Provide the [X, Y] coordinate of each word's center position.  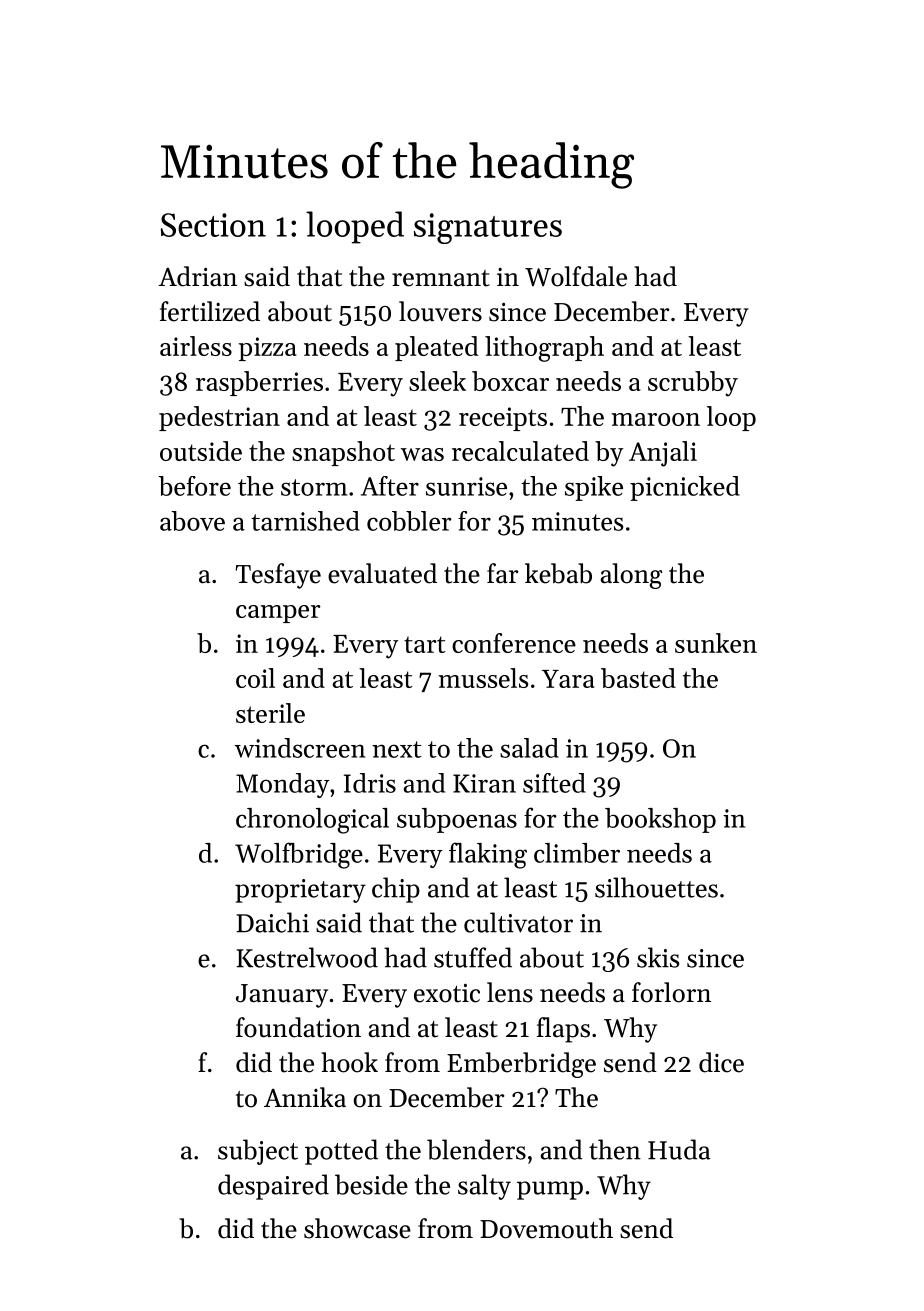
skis [658, 957]
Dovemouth [546, 1228]
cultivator [518, 922]
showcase [357, 1228]
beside [371, 1184]
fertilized [210, 311]
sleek [437, 381]
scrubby [693, 384]
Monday [283, 785]
